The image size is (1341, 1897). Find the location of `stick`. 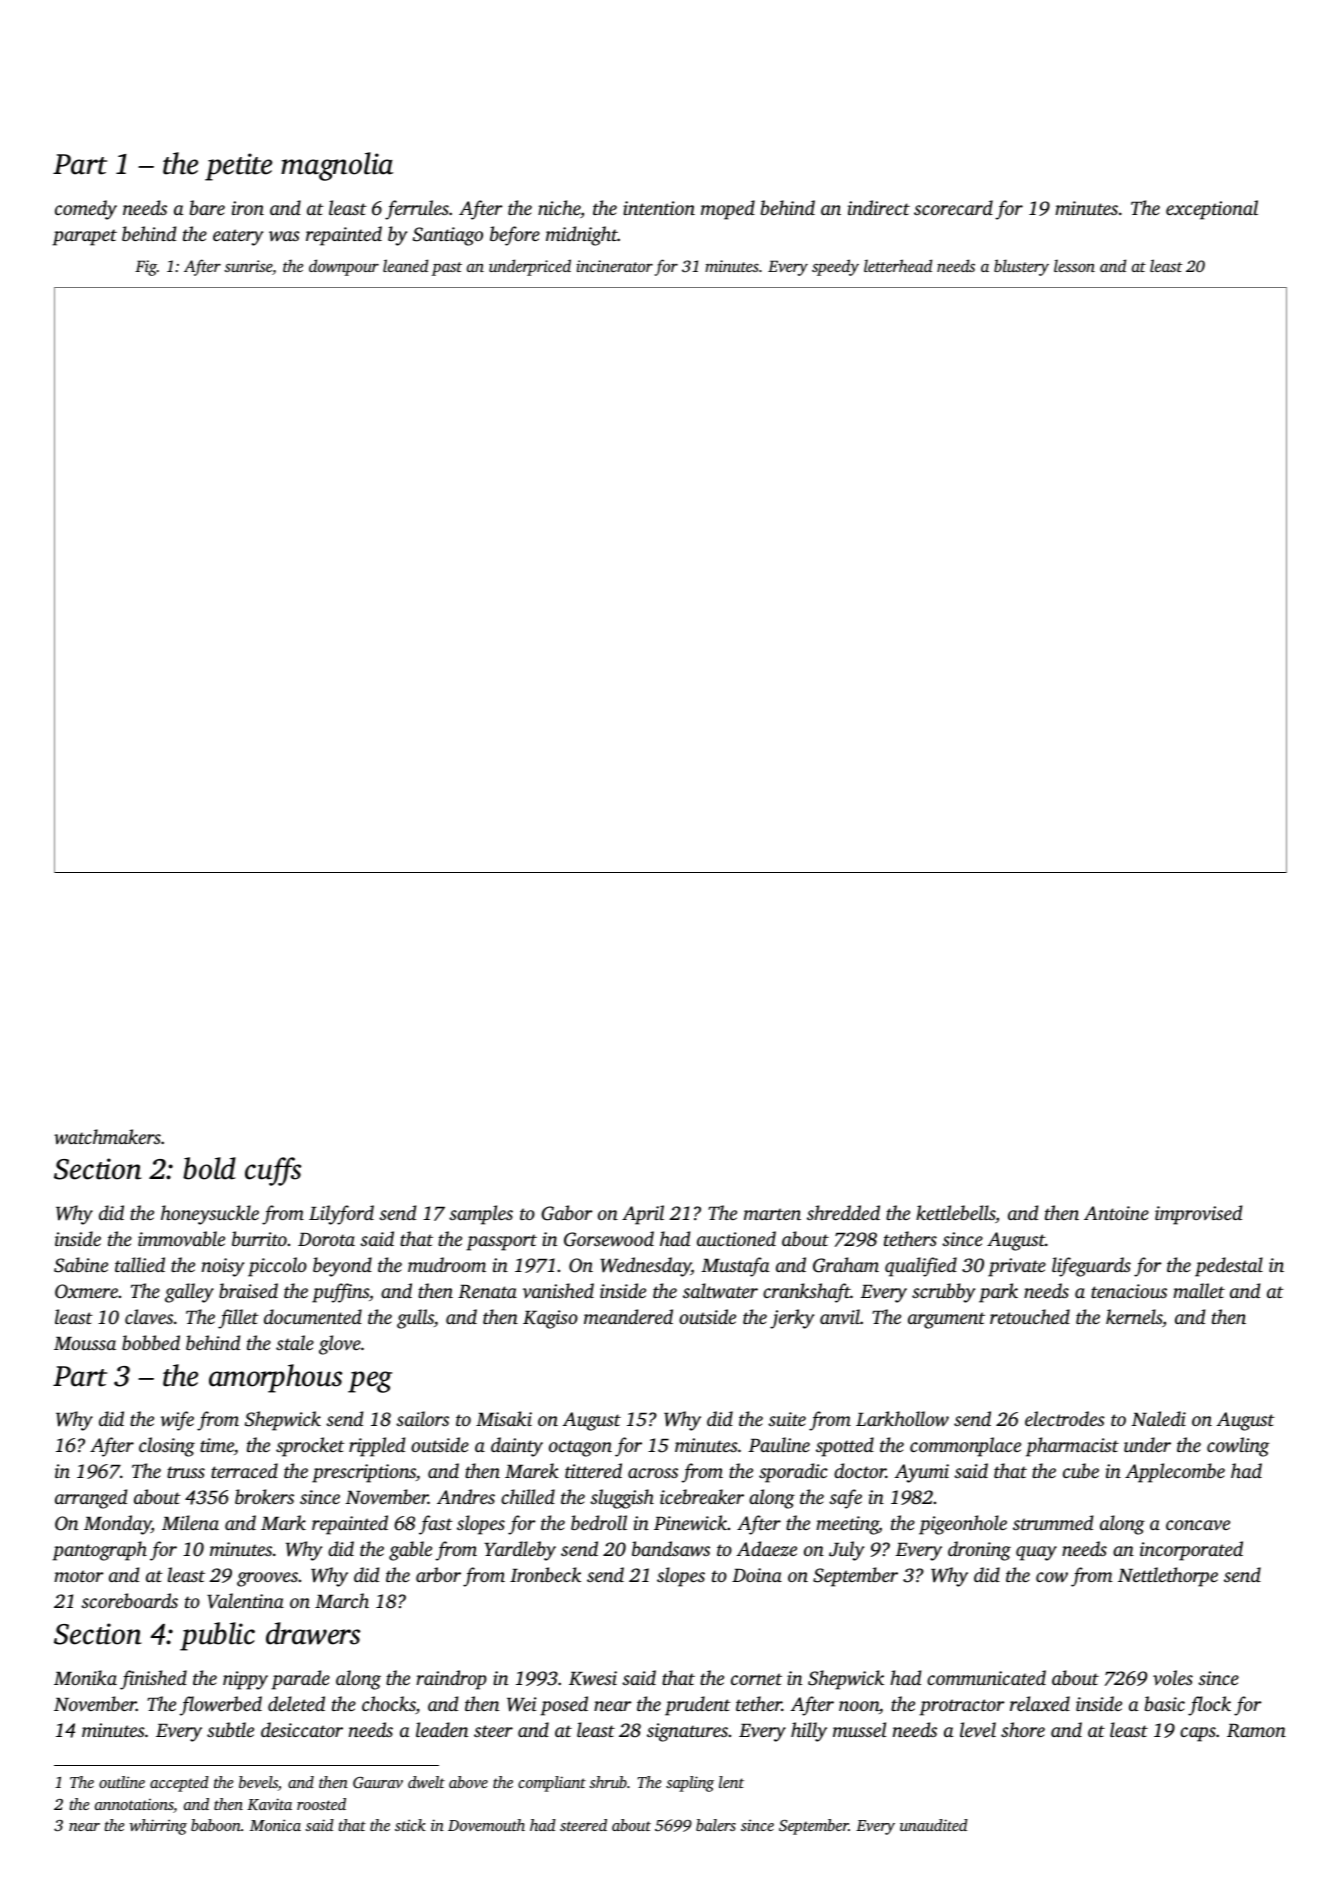

stick is located at coordinates (410, 1825).
